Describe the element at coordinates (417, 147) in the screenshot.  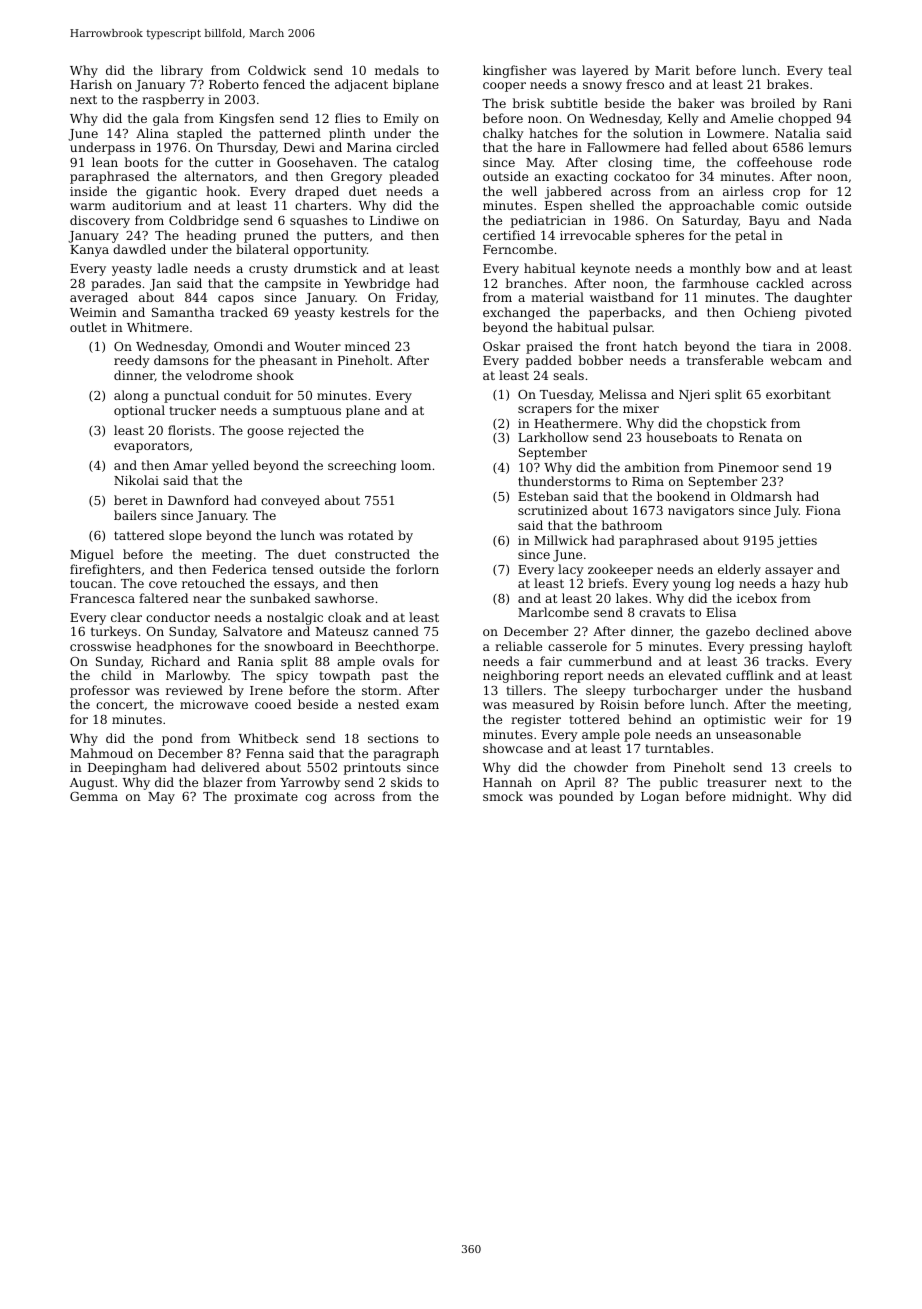
I see `circled` at that location.
